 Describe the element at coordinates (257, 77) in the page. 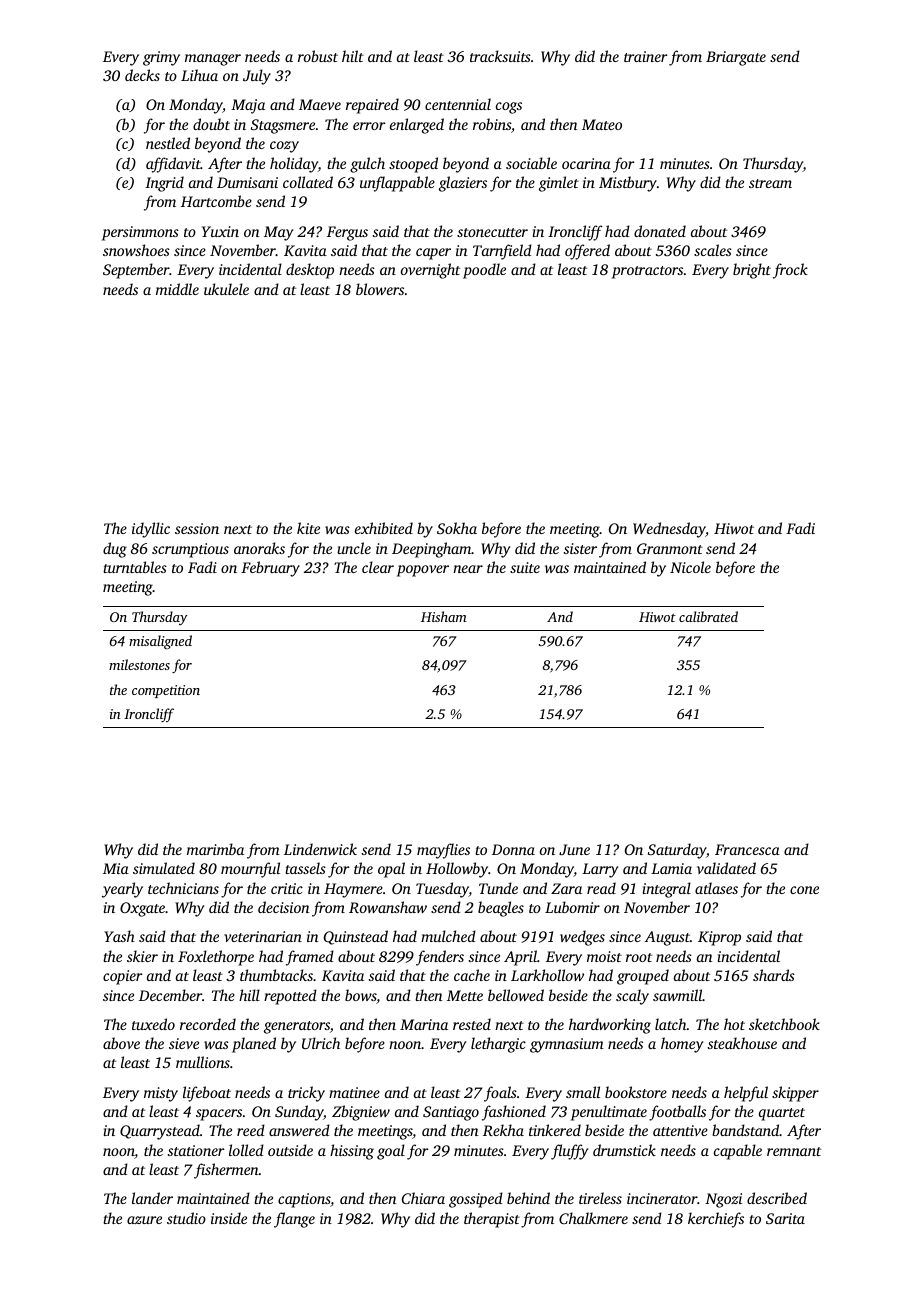

I see `July` at that location.
